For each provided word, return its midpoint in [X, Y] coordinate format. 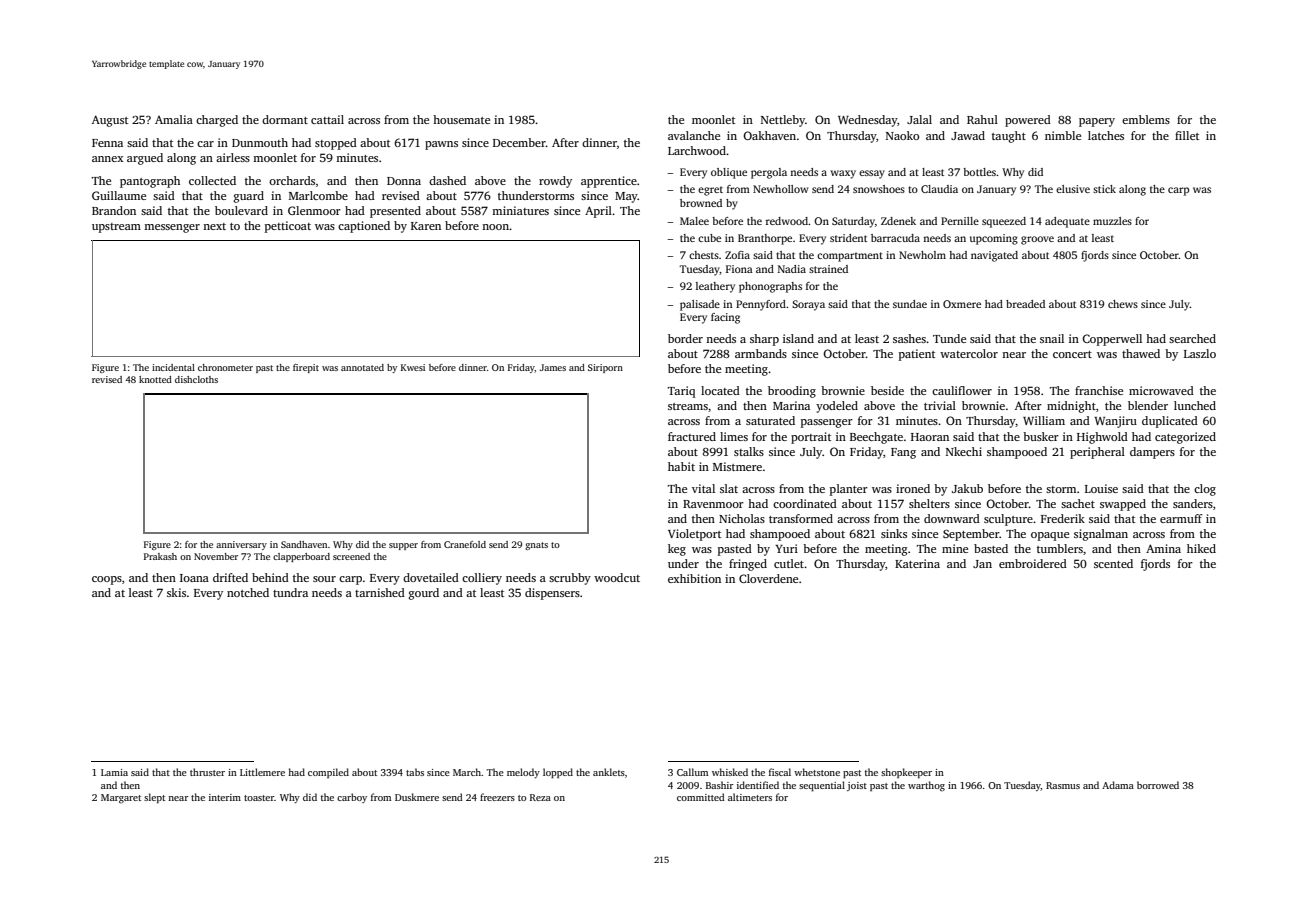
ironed [913, 488]
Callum [692, 772]
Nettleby [783, 121]
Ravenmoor [713, 504]
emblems [1146, 119]
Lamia [114, 772]
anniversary [241, 545]
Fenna [107, 143]
